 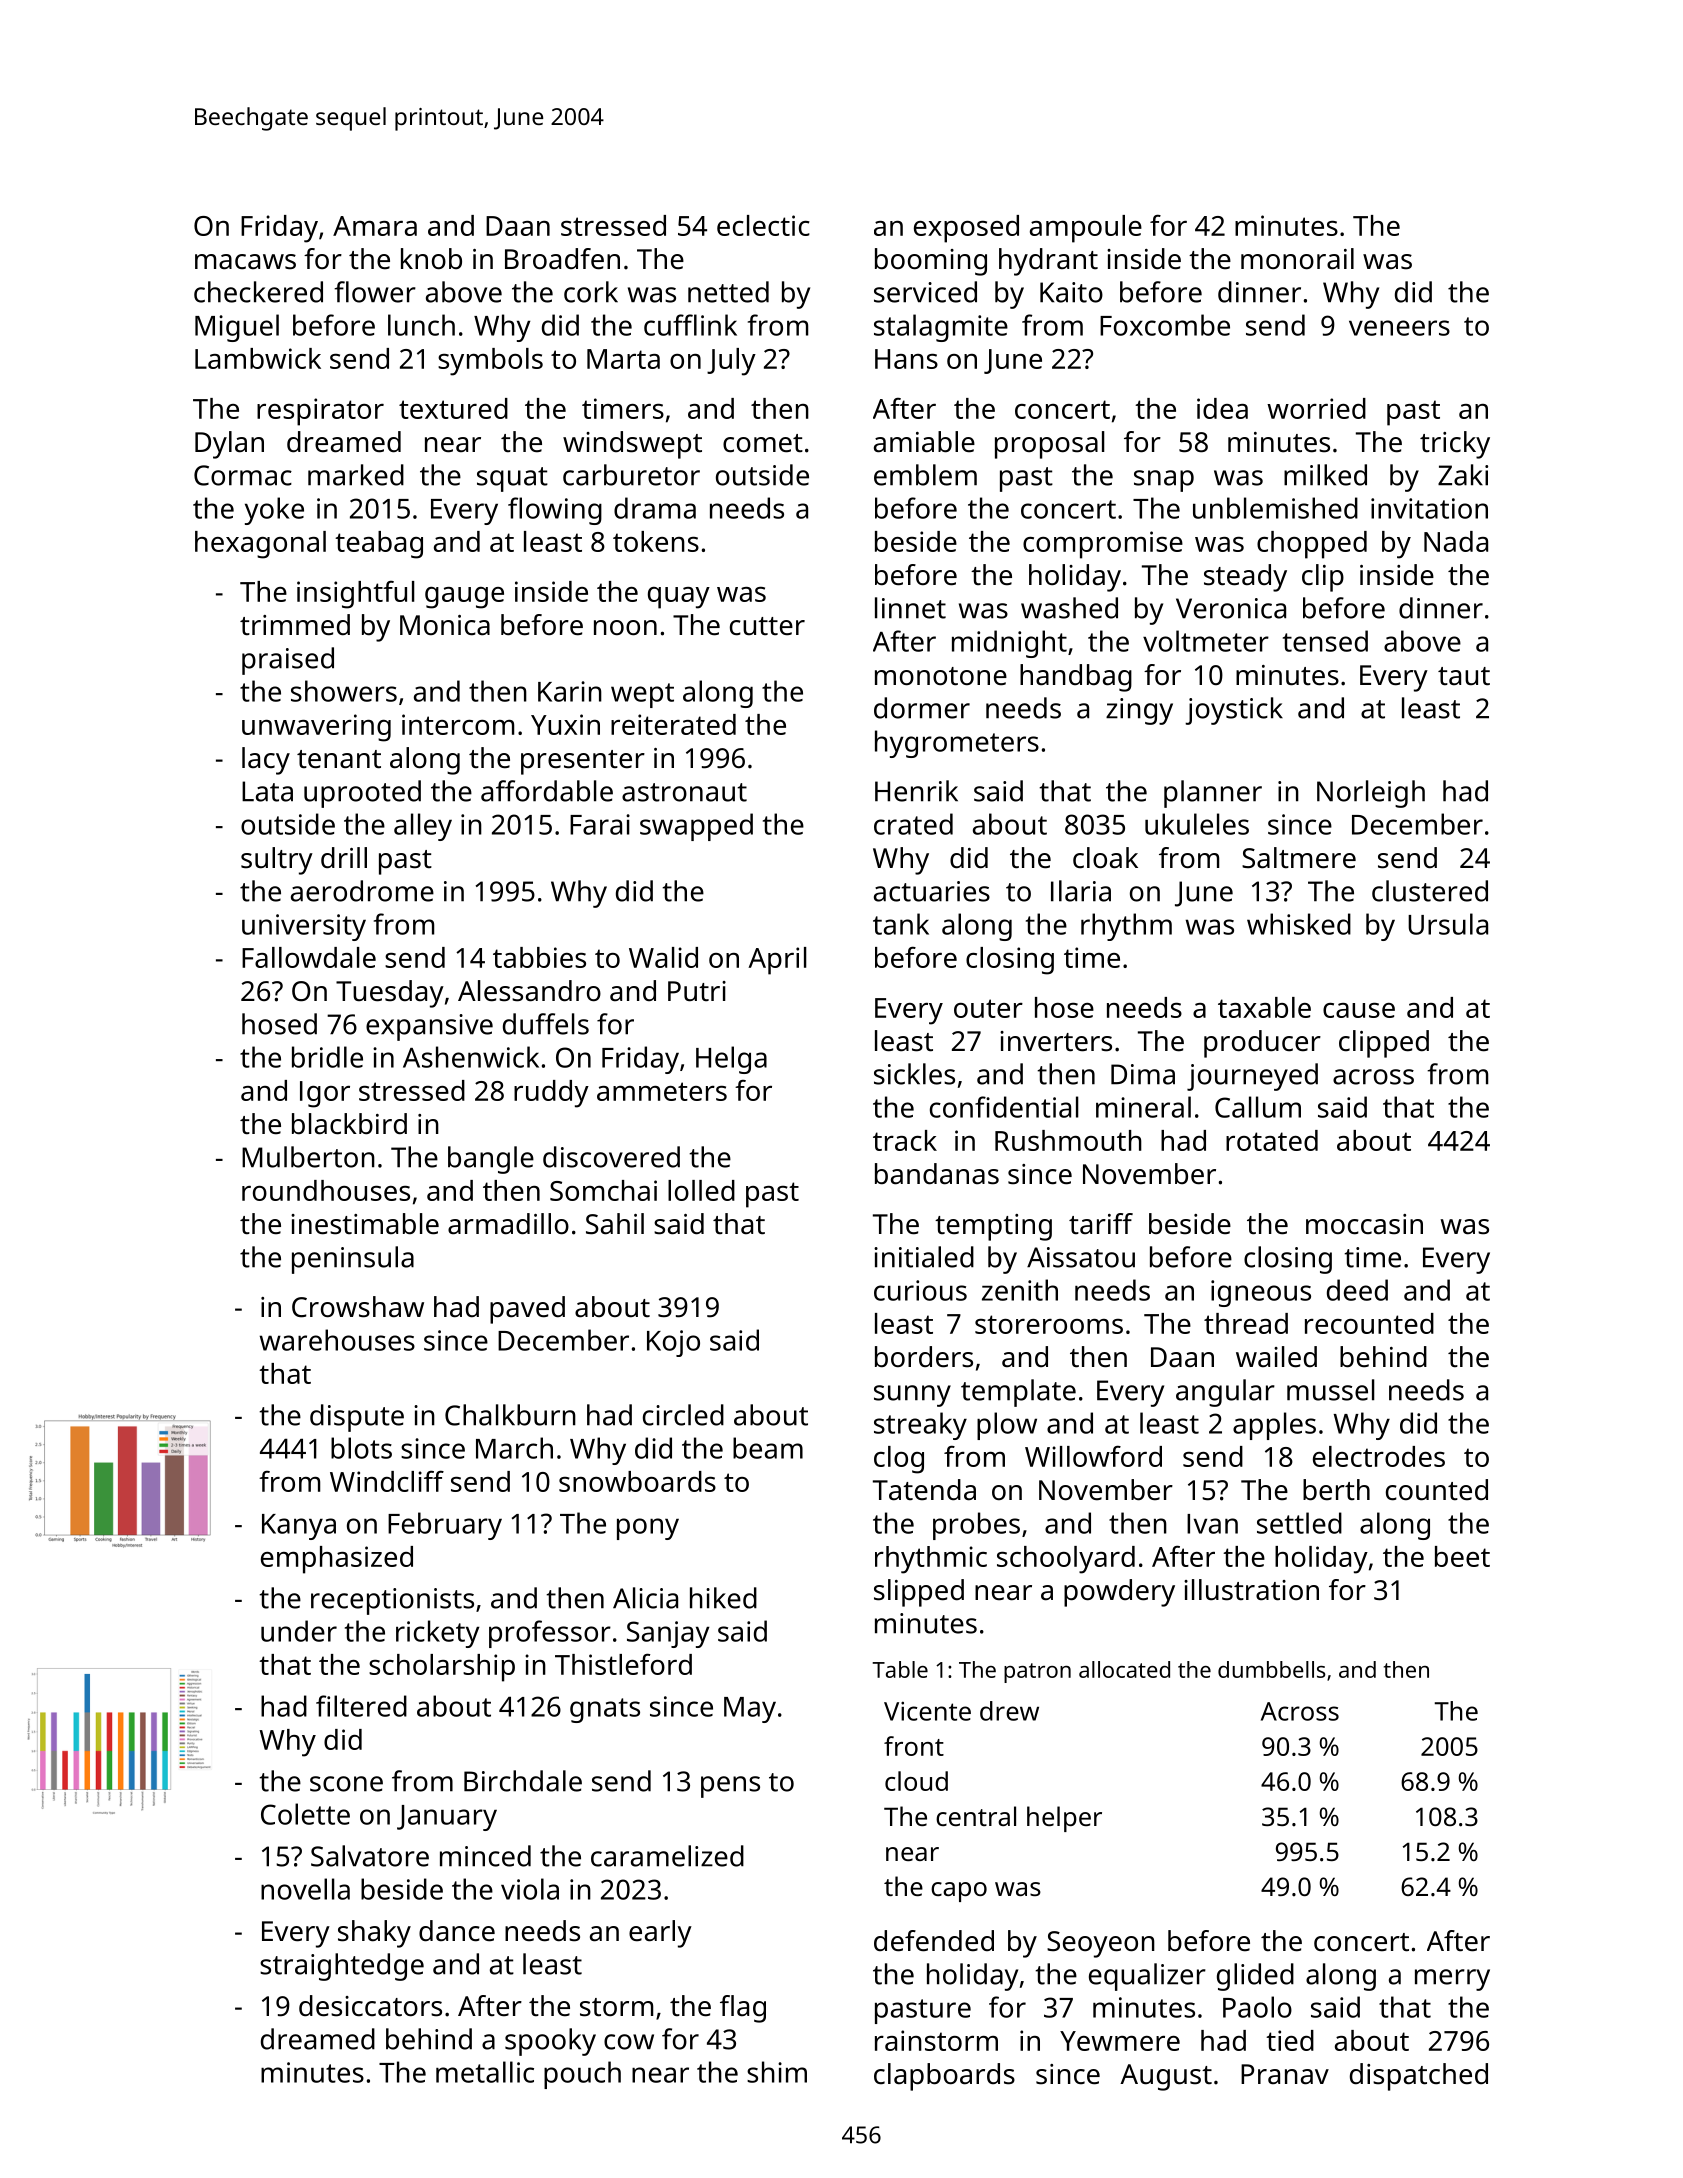 I want to click on alley, so click(x=423, y=827).
